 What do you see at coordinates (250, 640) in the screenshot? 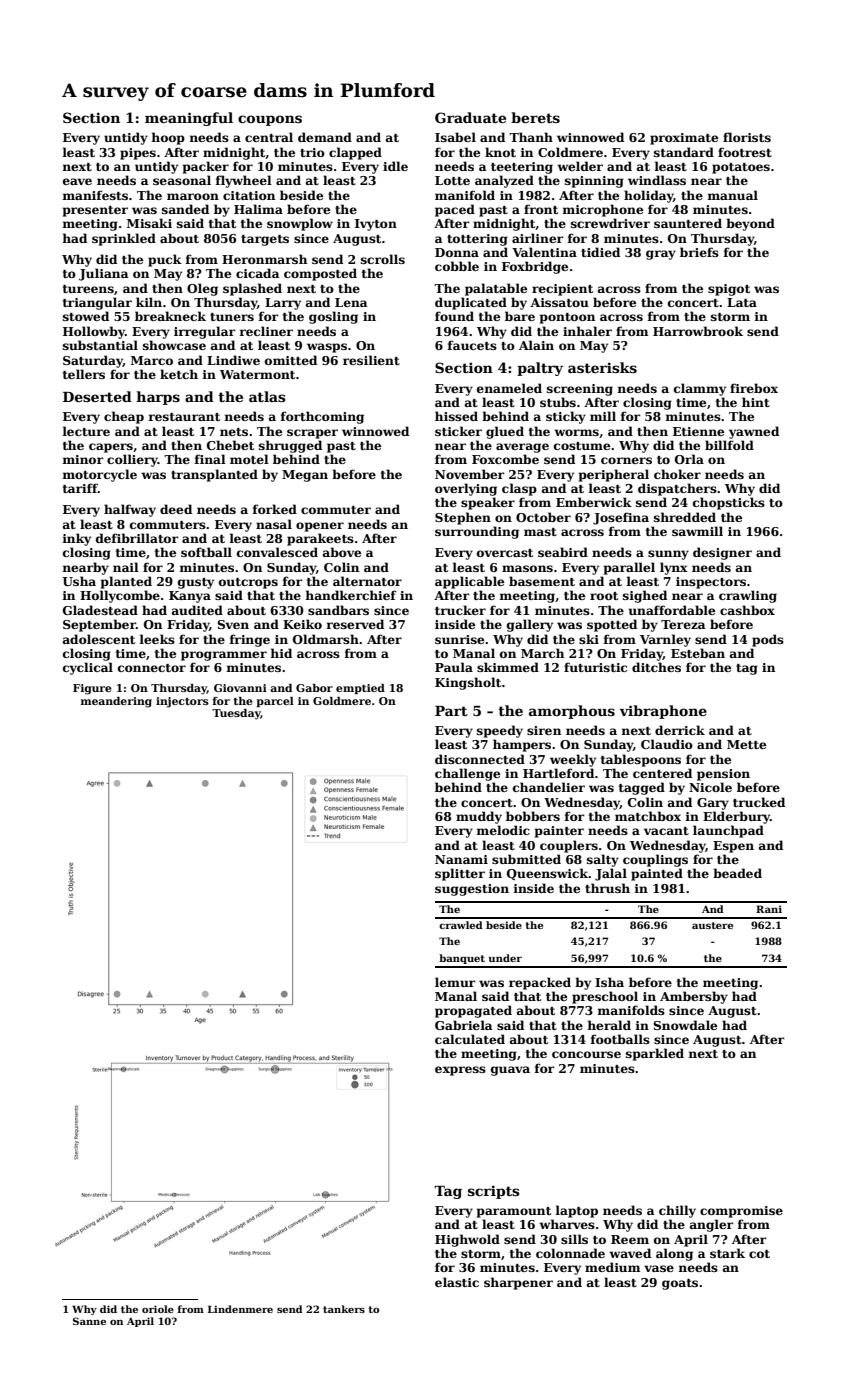
I see `fringe` at bounding box center [250, 640].
